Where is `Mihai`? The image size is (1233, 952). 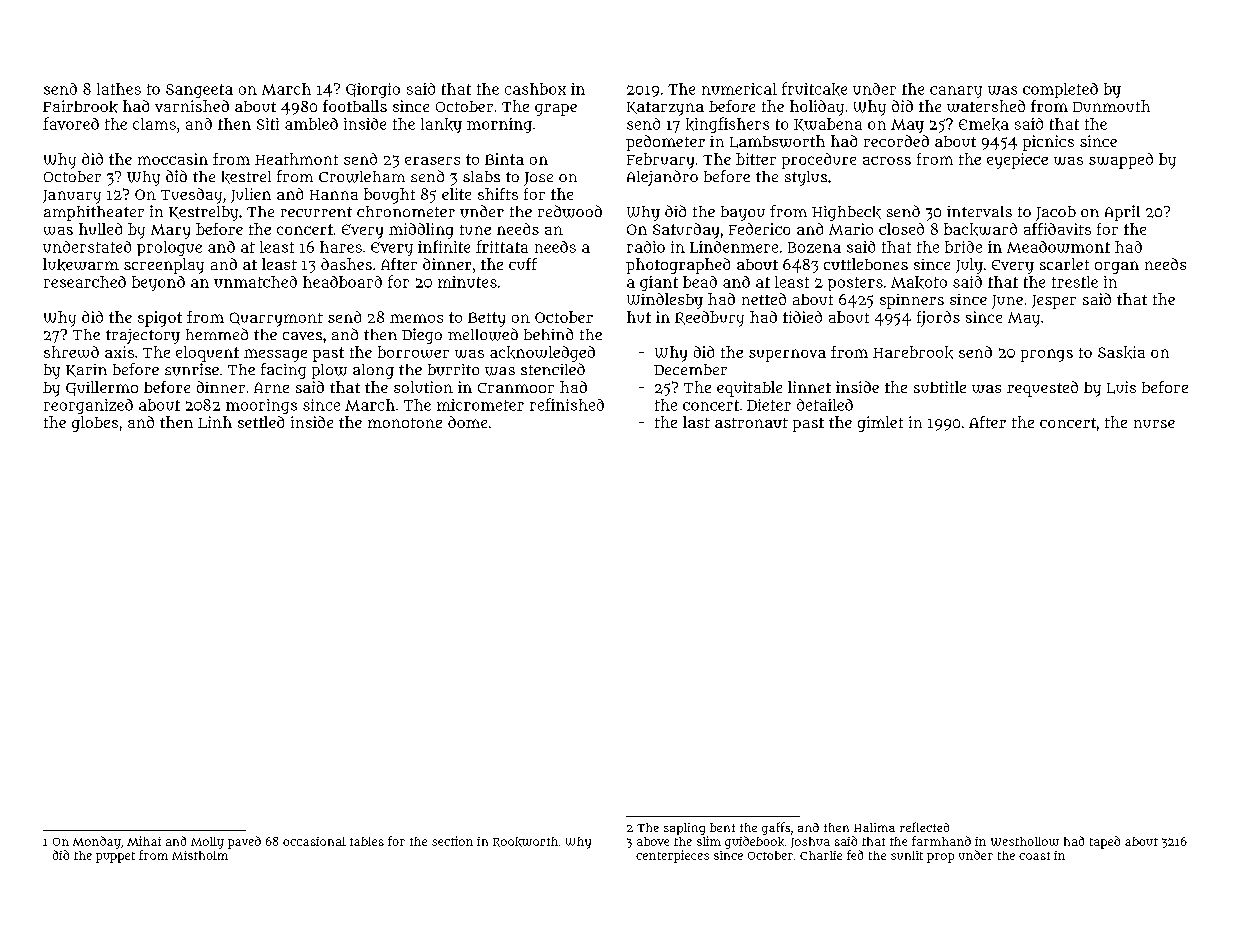 Mihai is located at coordinates (144, 841).
